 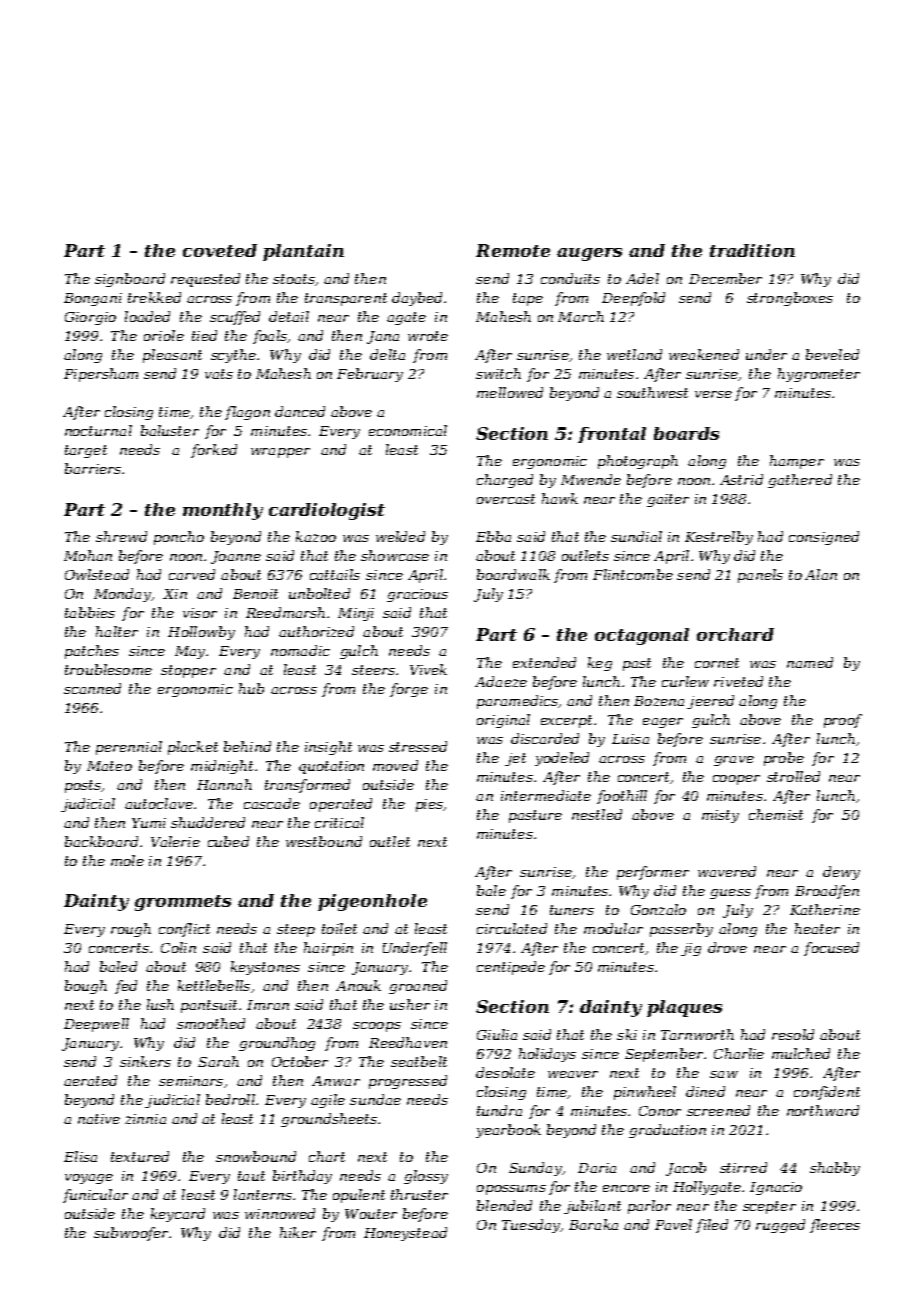 I want to click on boardwalk, so click(x=513, y=574).
